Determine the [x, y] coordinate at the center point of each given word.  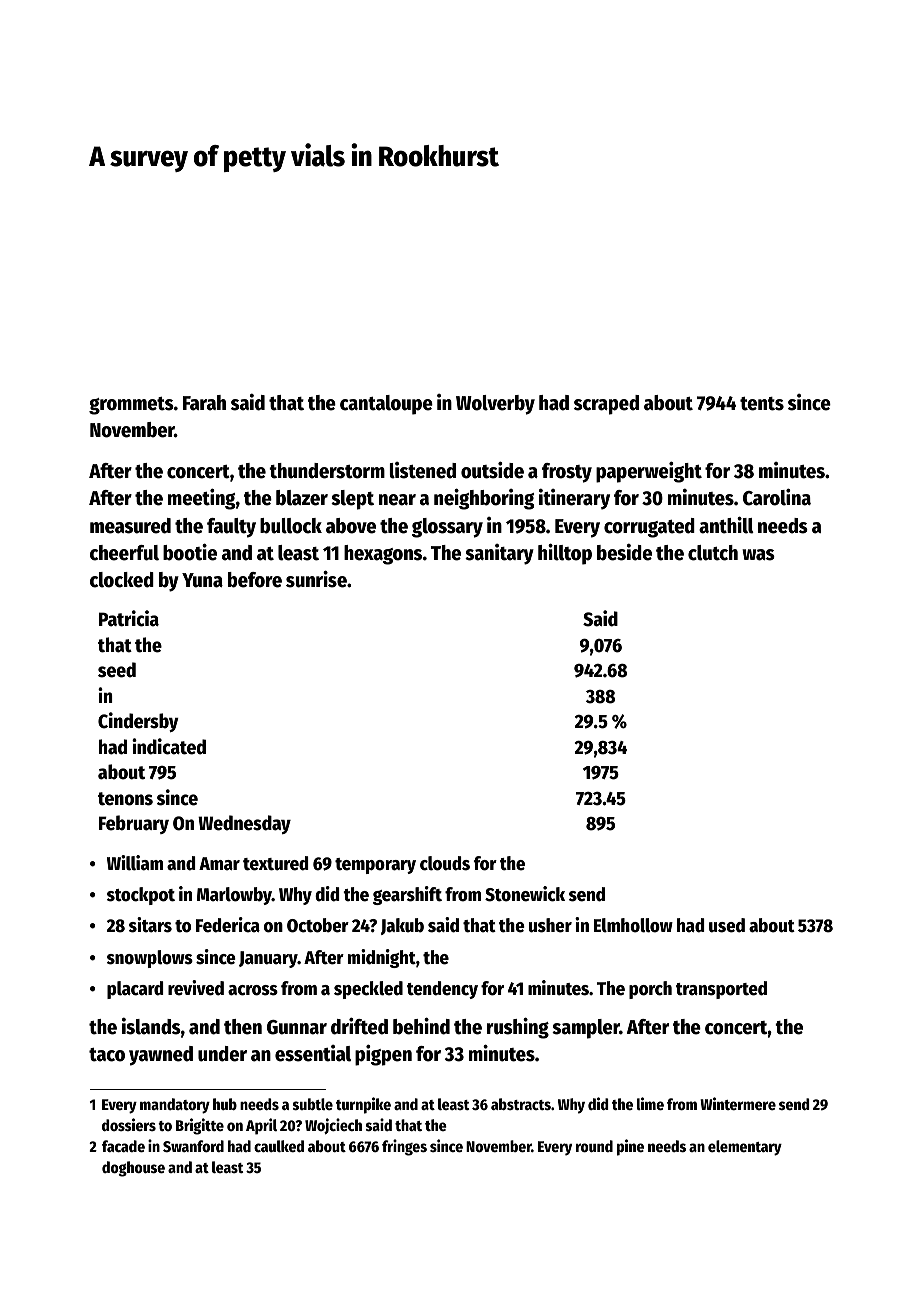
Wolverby [495, 405]
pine [630, 1147]
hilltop [565, 554]
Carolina [777, 497]
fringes [404, 1147]
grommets [131, 406]
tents [762, 404]
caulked [279, 1146]
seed [117, 670]
